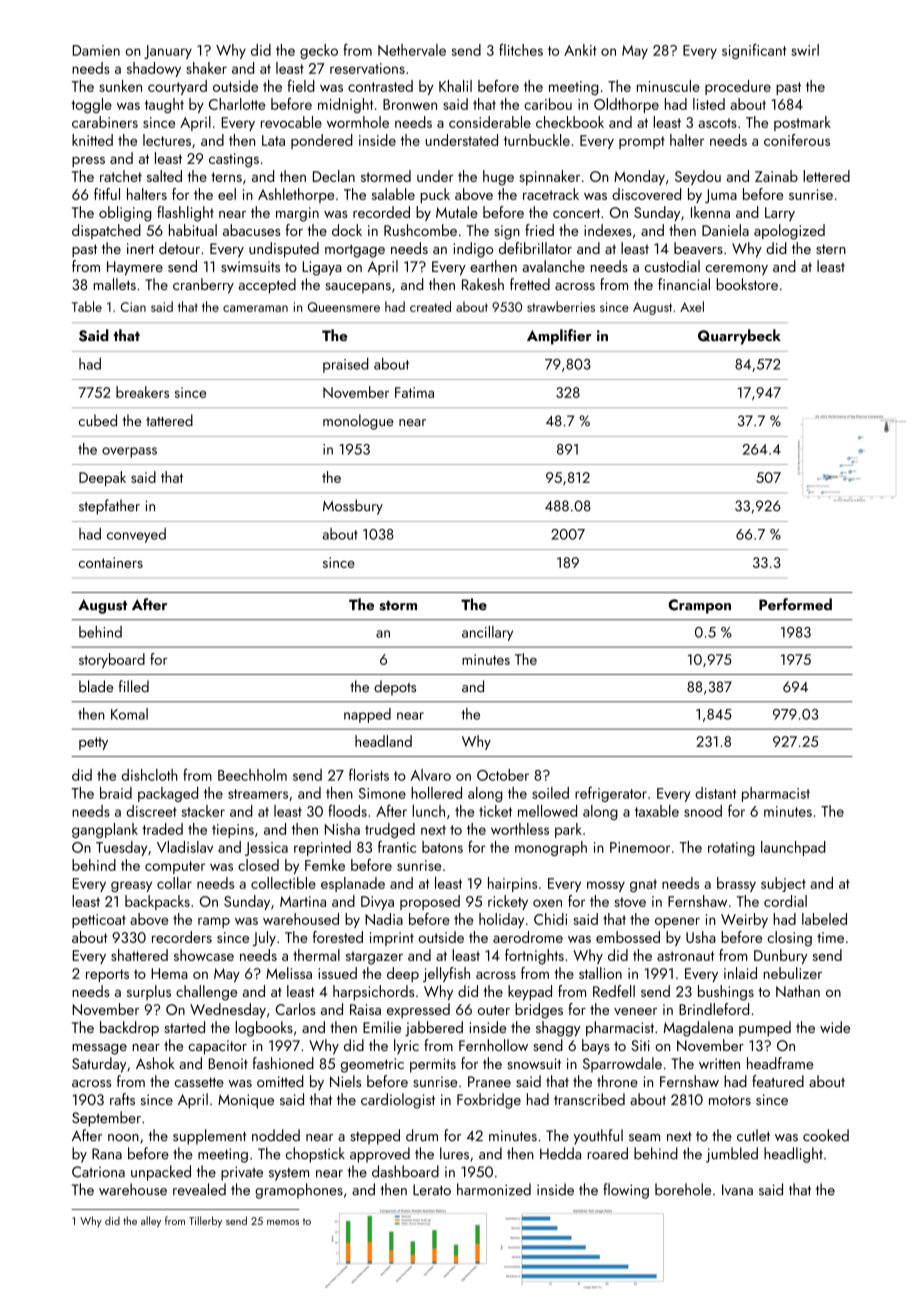  What do you see at coordinates (111, 562) in the screenshot?
I see `containers` at bounding box center [111, 562].
